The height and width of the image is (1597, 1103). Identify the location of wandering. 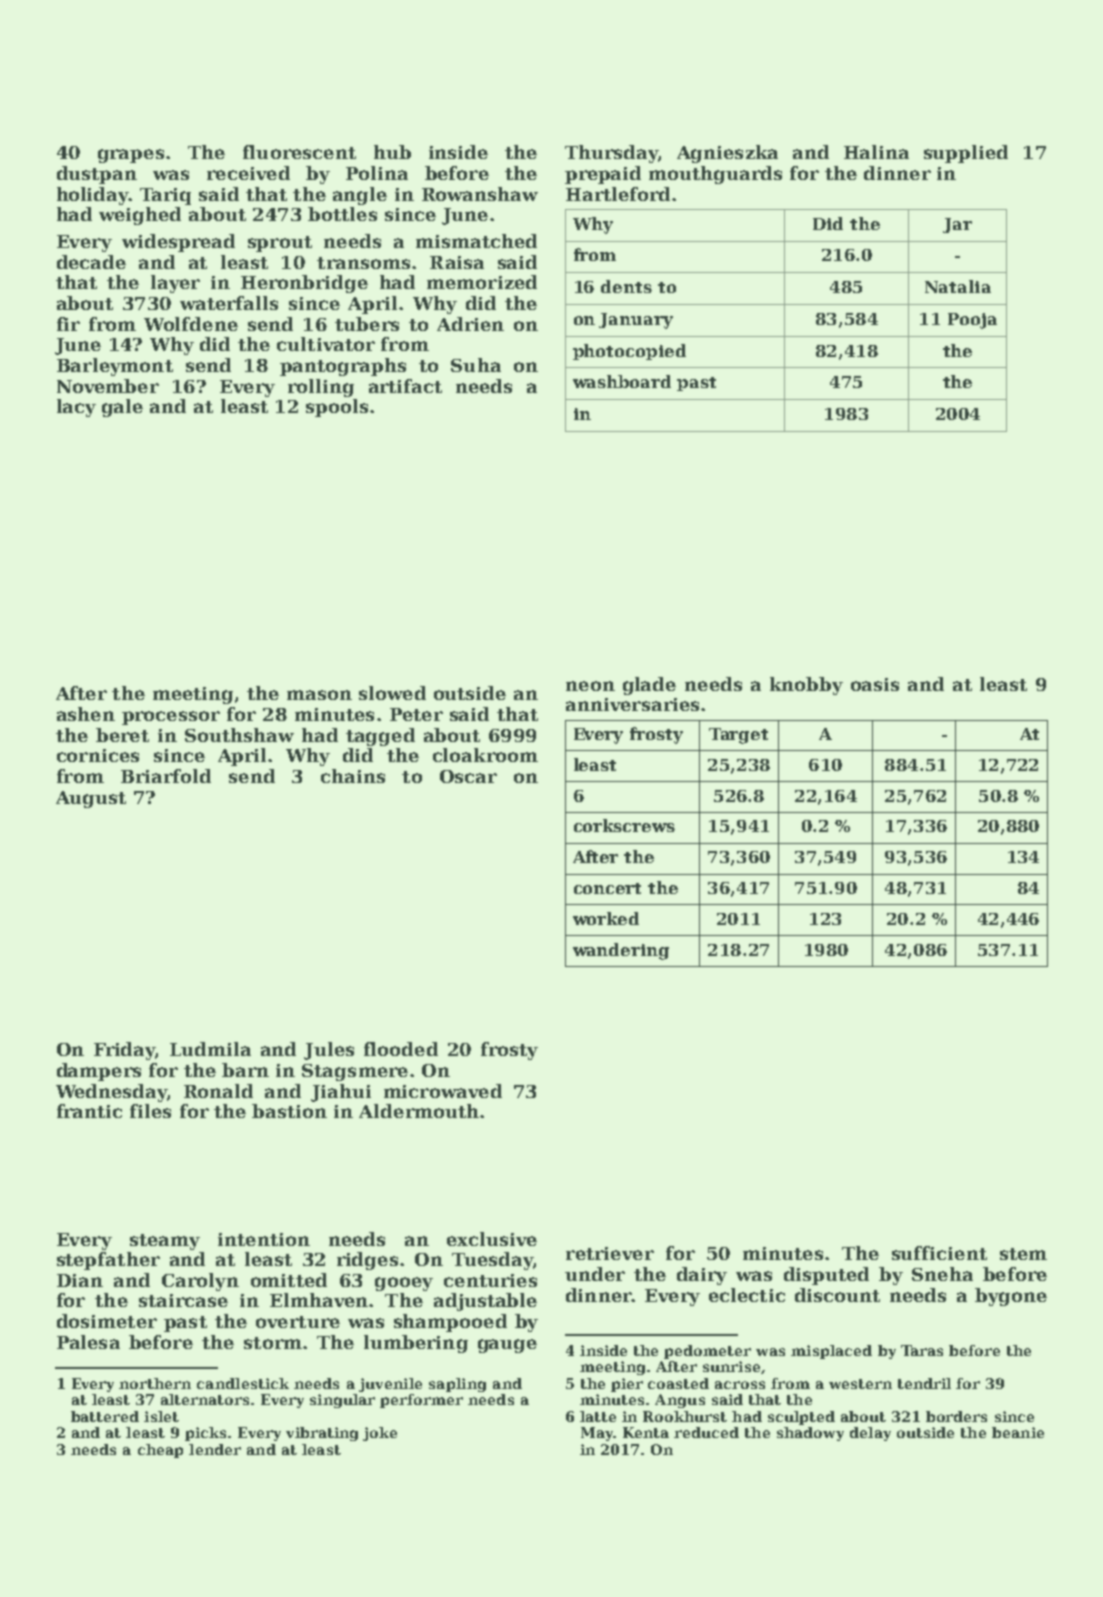
(621, 951).
